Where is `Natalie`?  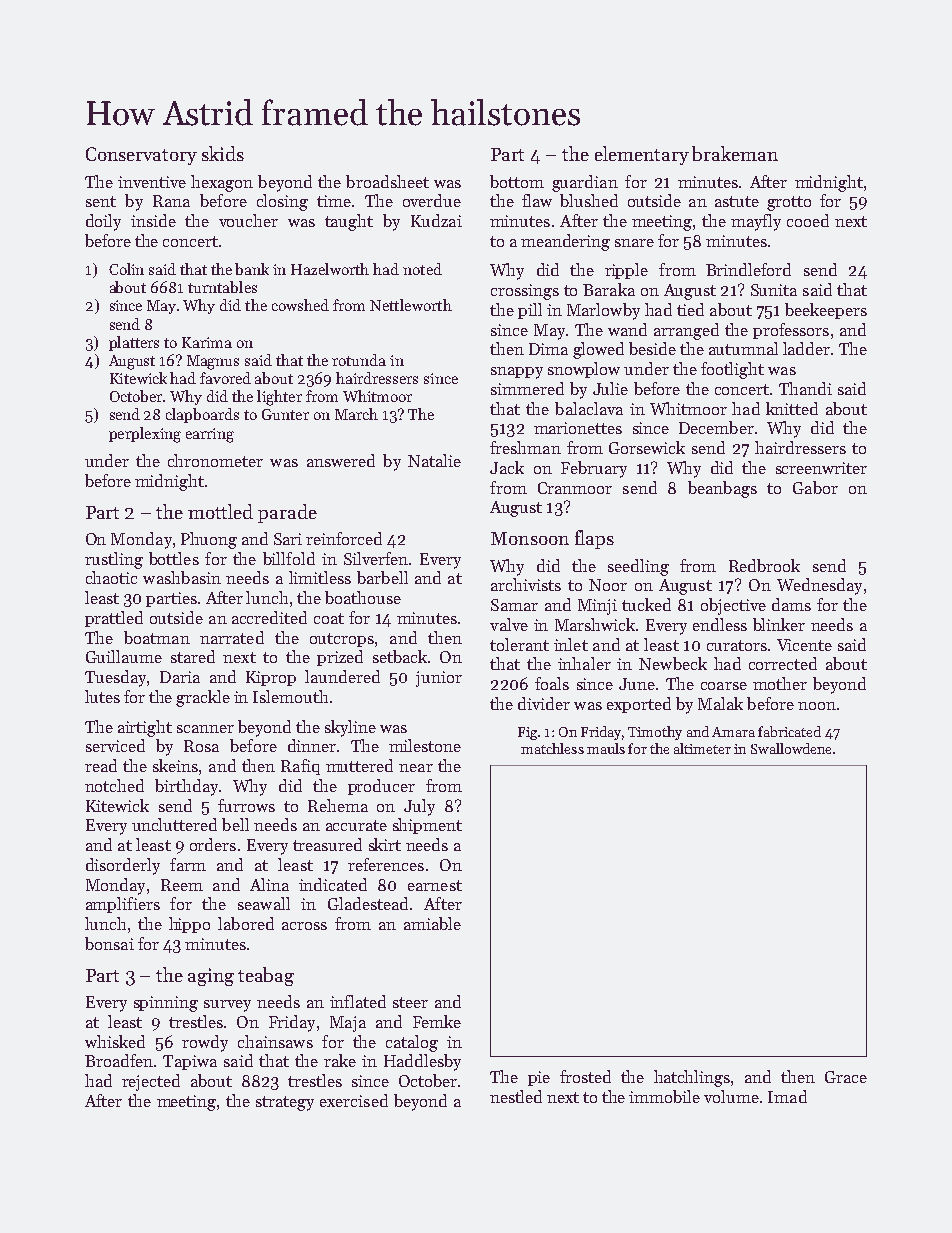 Natalie is located at coordinates (434, 460).
